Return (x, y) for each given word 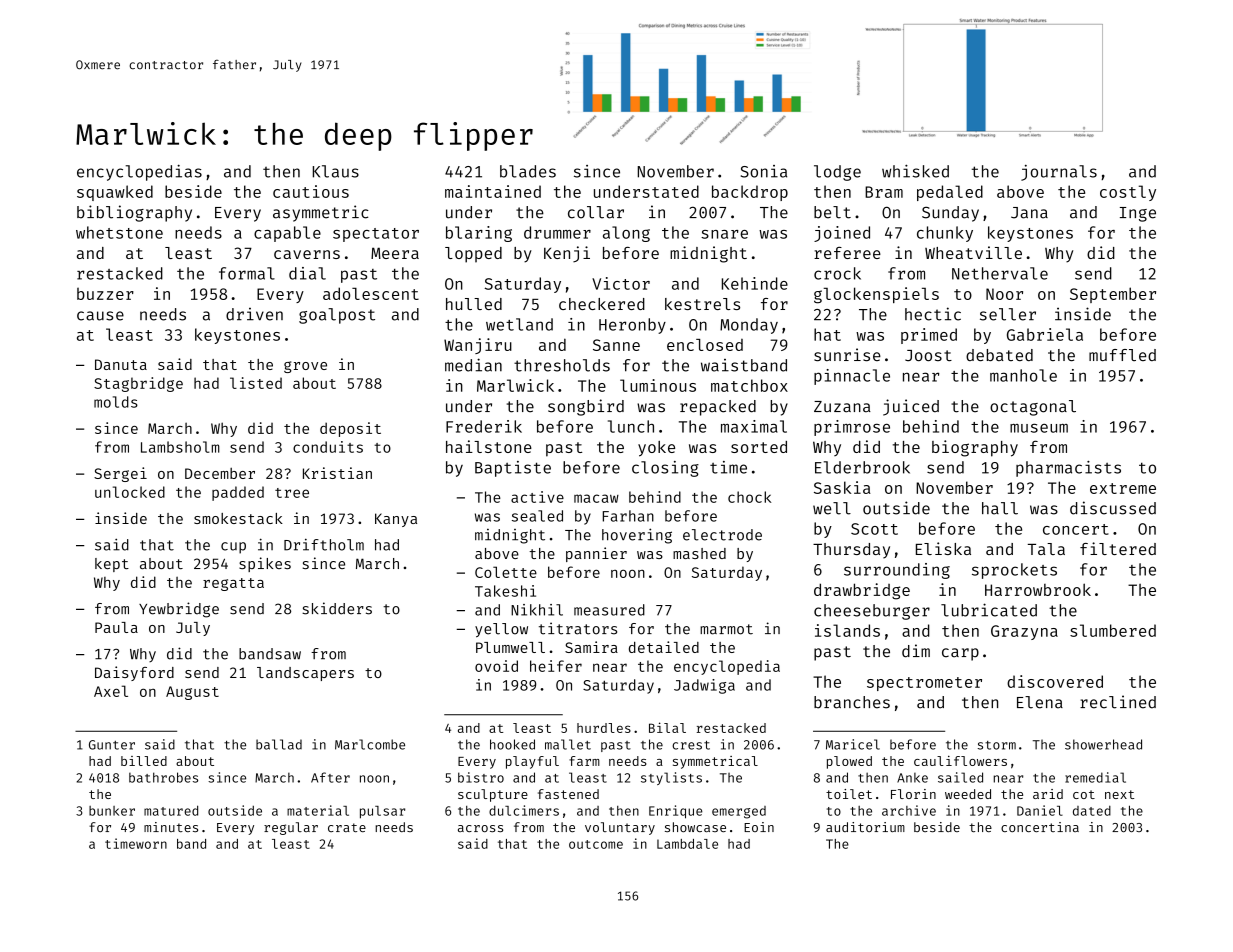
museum (1039, 428)
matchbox (749, 385)
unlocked (130, 492)
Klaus (336, 171)
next (1119, 794)
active (537, 497)
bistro (481, 777)
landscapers (305, 674)
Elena (1040, 702)
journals (1059, 173)
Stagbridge (138, 384)
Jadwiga (704, 686)
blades (528, 171)
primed (929, 336)
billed (144, 761)
